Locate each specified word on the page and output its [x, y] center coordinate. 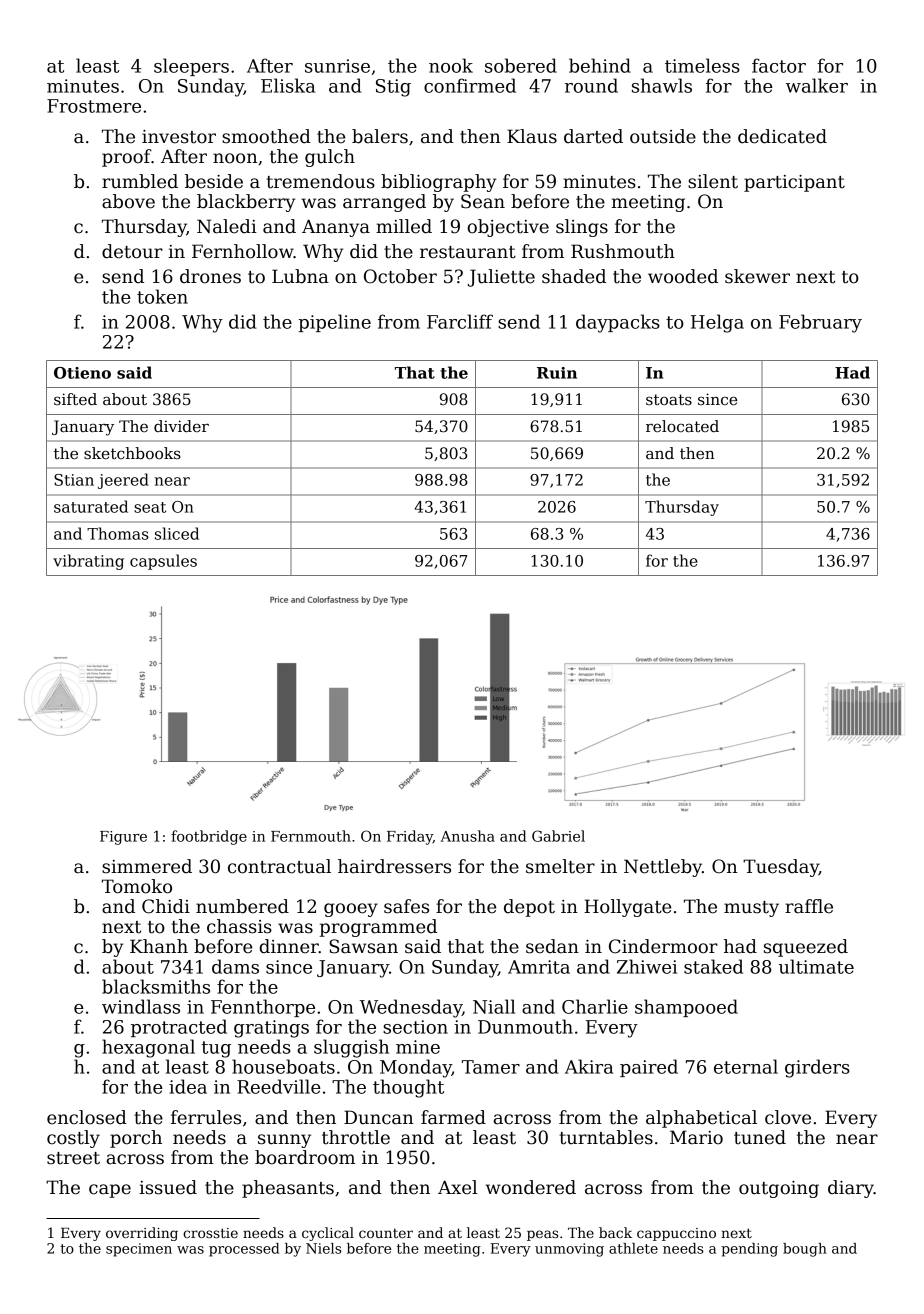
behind [600, 65]
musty [751, 909]
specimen [139, 1250]
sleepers [191, 67]
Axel [457, 1187]
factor [779, 65]
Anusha [468, 836]
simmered [147, 866]
